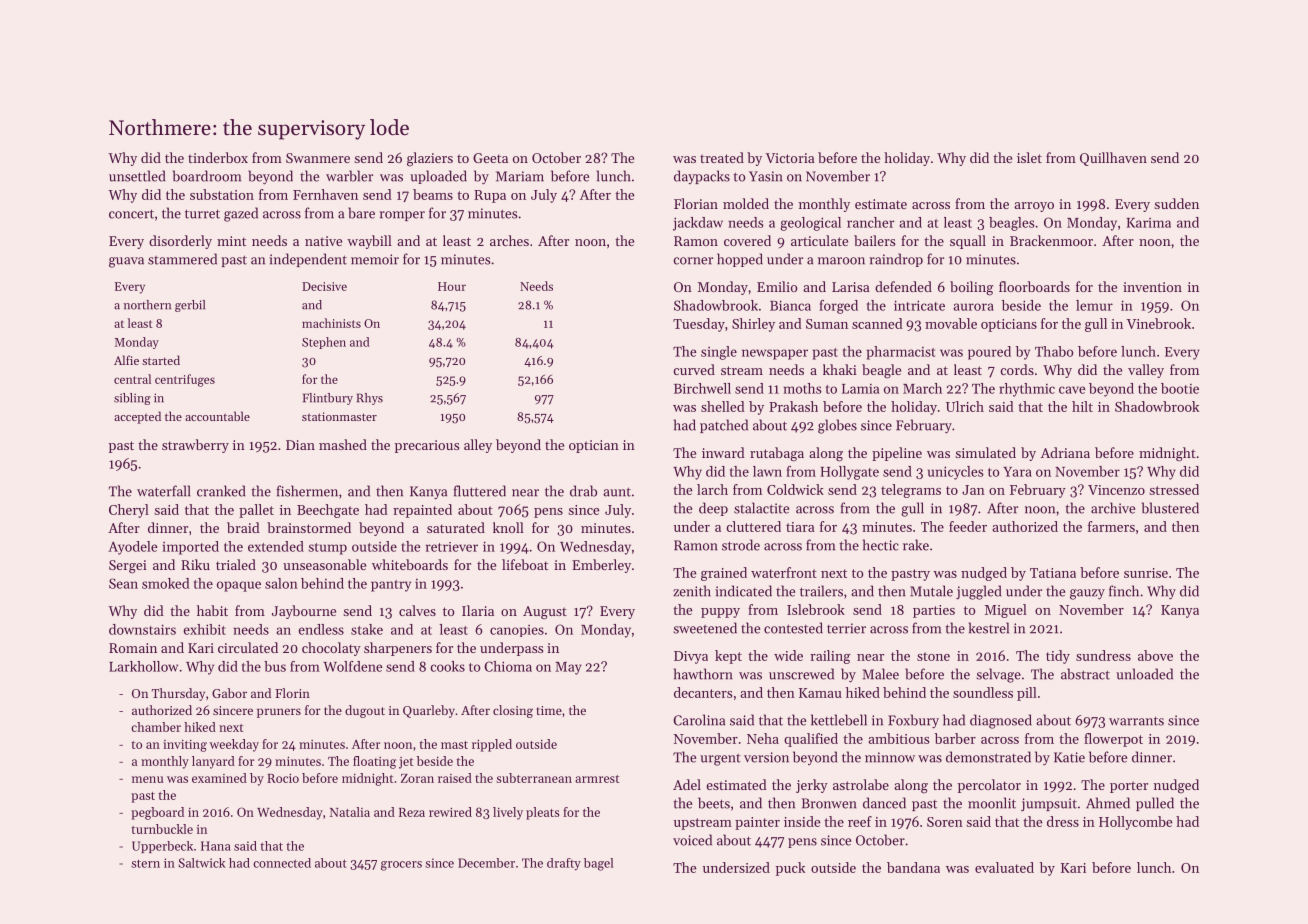  What do you see at coordinates (743, 591) in the screenshot?
I see `indicated` at bounding box center [743, 591].
